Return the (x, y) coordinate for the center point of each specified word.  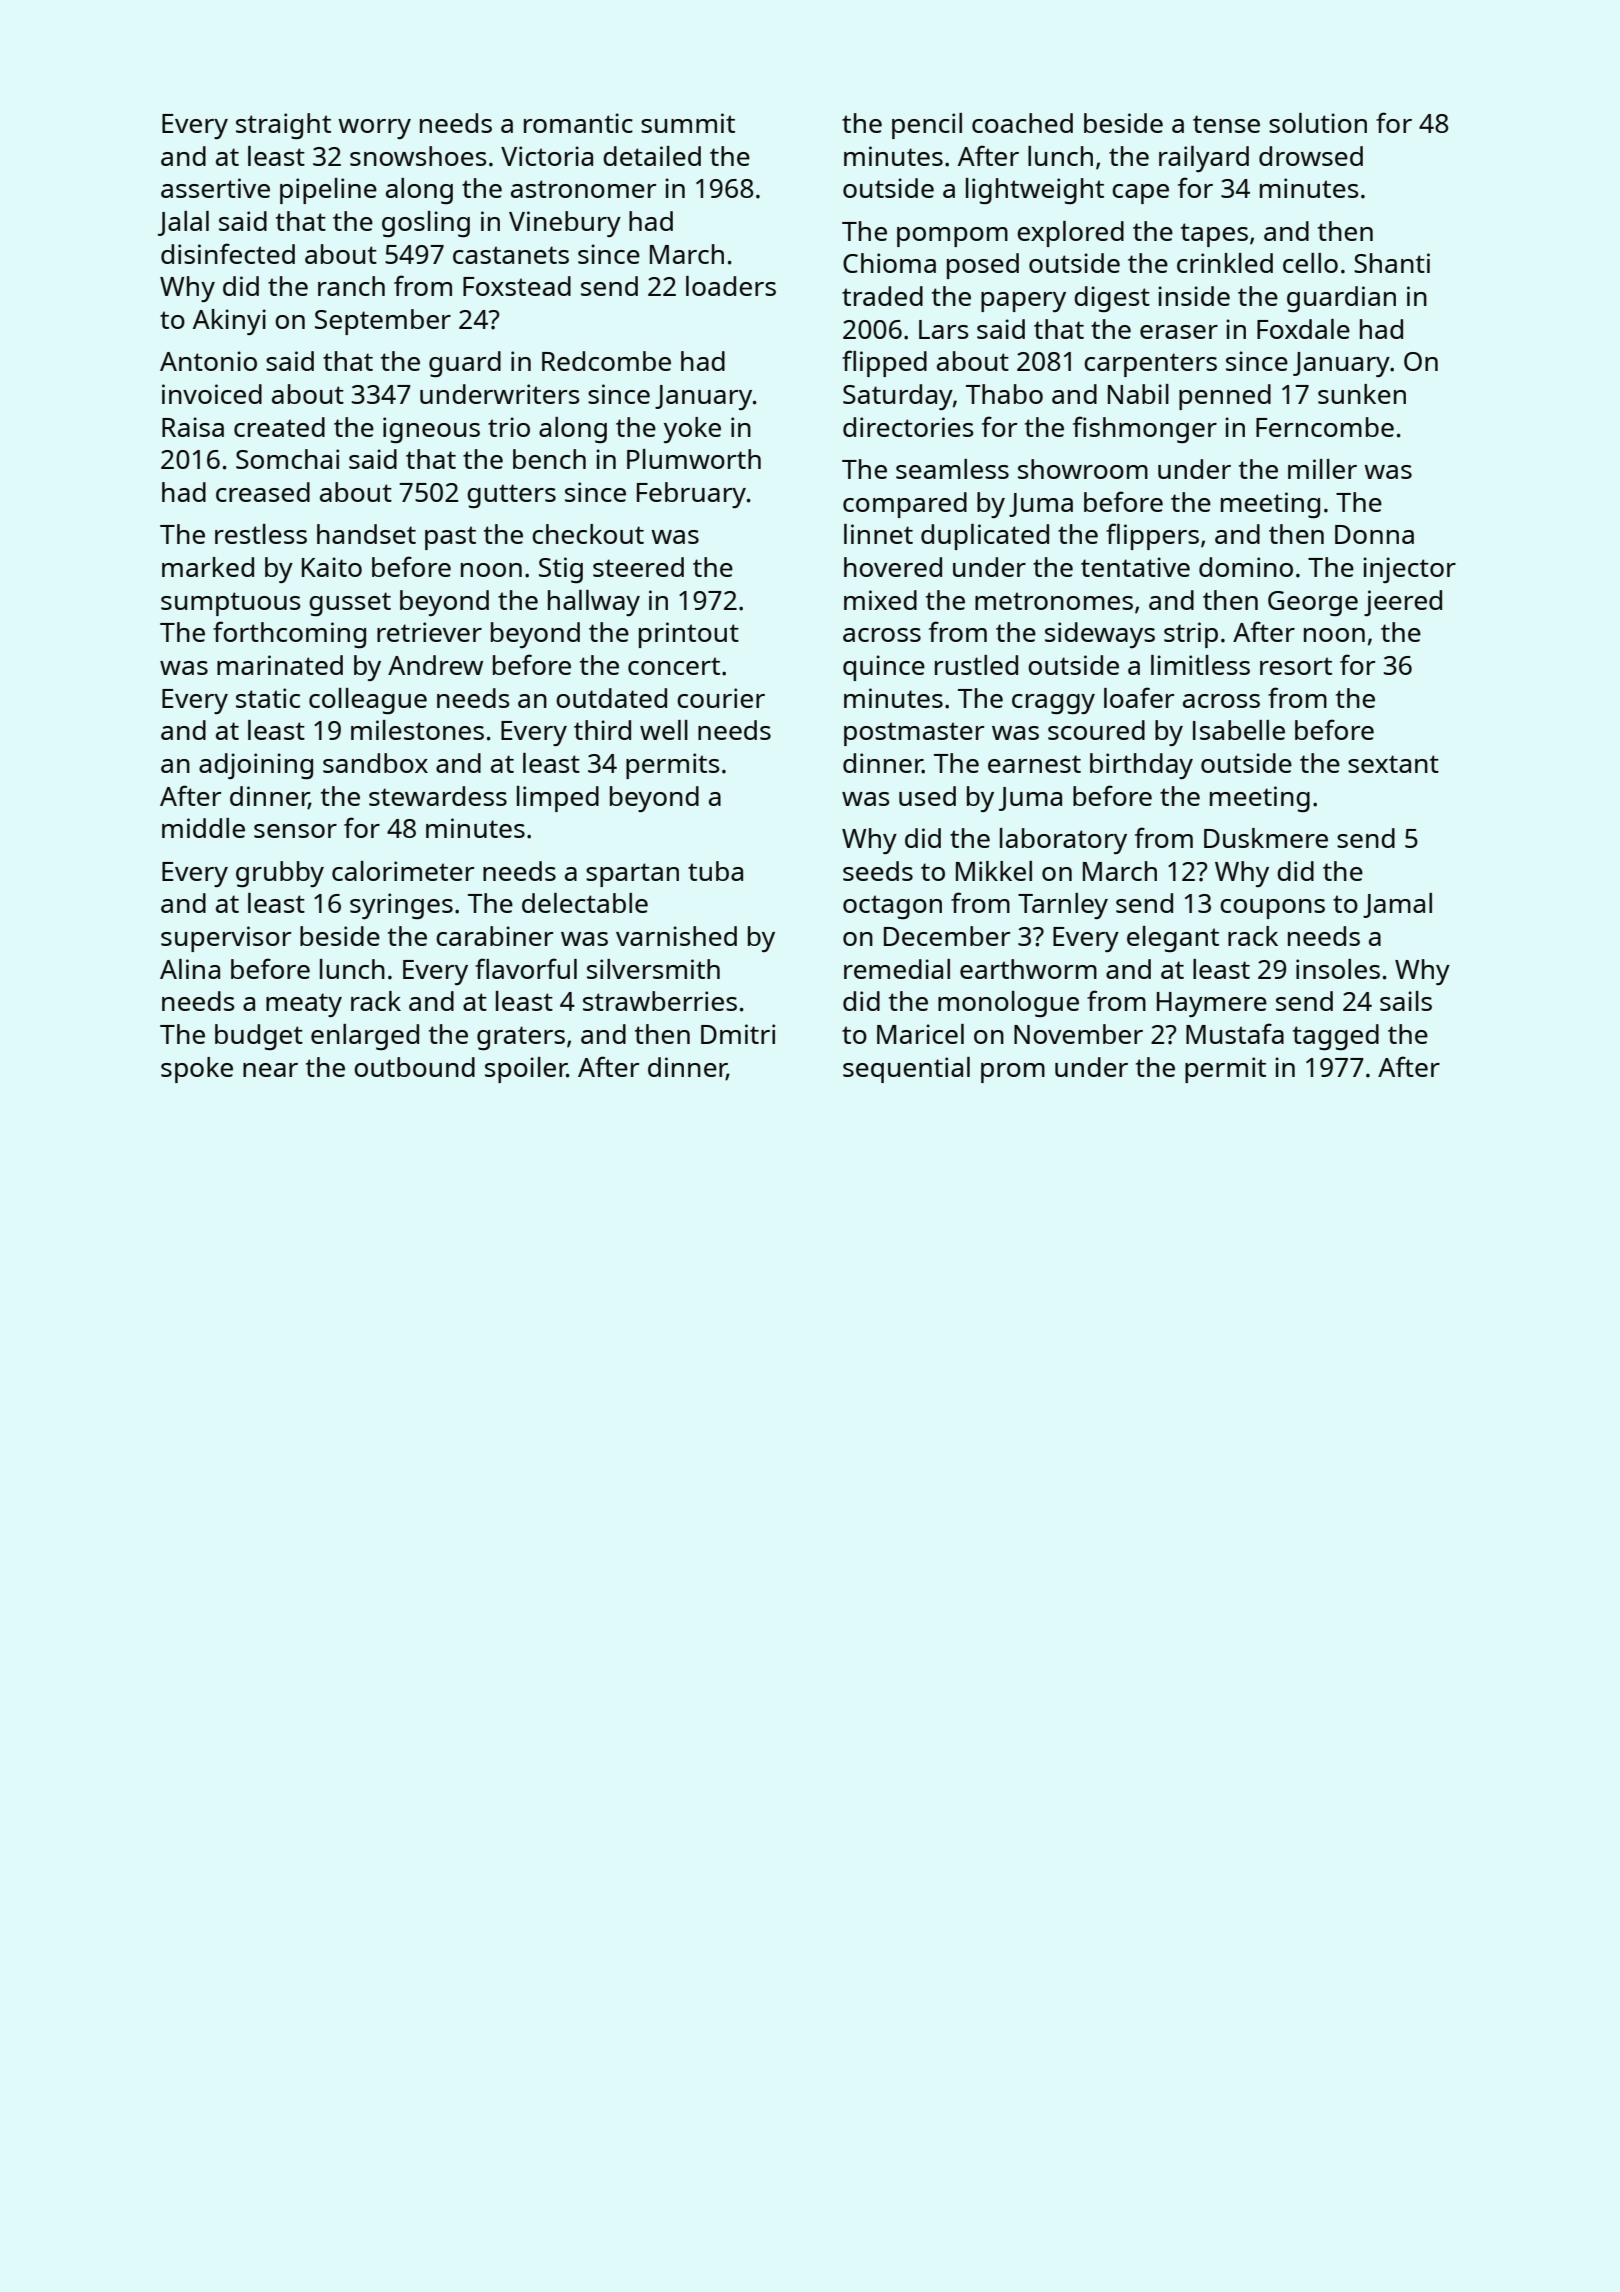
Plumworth (694, 459)
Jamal (1397, 905)
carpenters (1150, 365)
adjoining (256, 766)
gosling (426, 224)
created (279, 427)
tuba (715, 871)
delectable (585, 903)
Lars (944, 329)
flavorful (526, 968)
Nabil (1138, 394)
